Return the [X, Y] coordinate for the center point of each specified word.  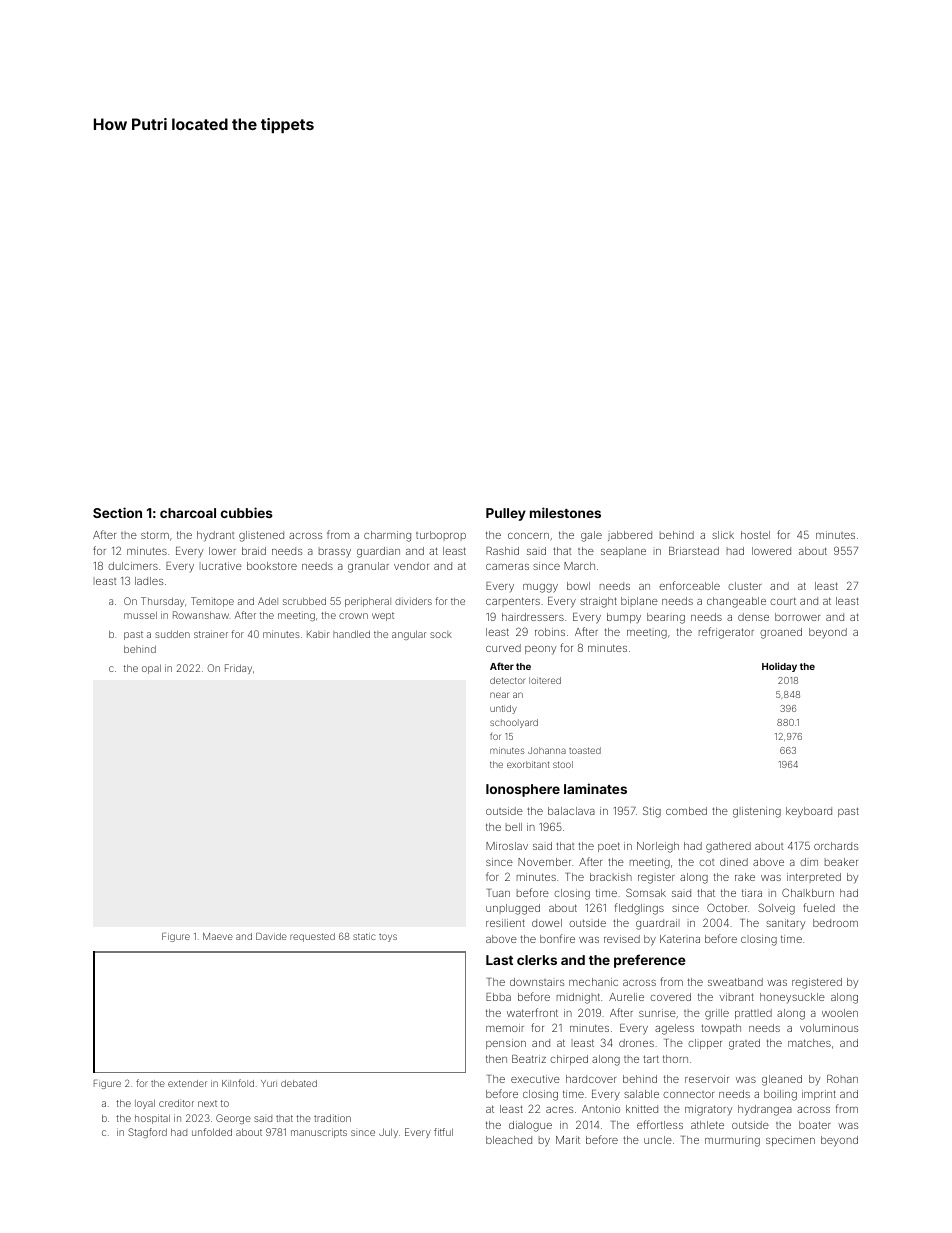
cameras [507, 567]
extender [187, 1083]
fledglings [639, 909]
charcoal [188, 513]
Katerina [680, 939]
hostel [755, 535]
